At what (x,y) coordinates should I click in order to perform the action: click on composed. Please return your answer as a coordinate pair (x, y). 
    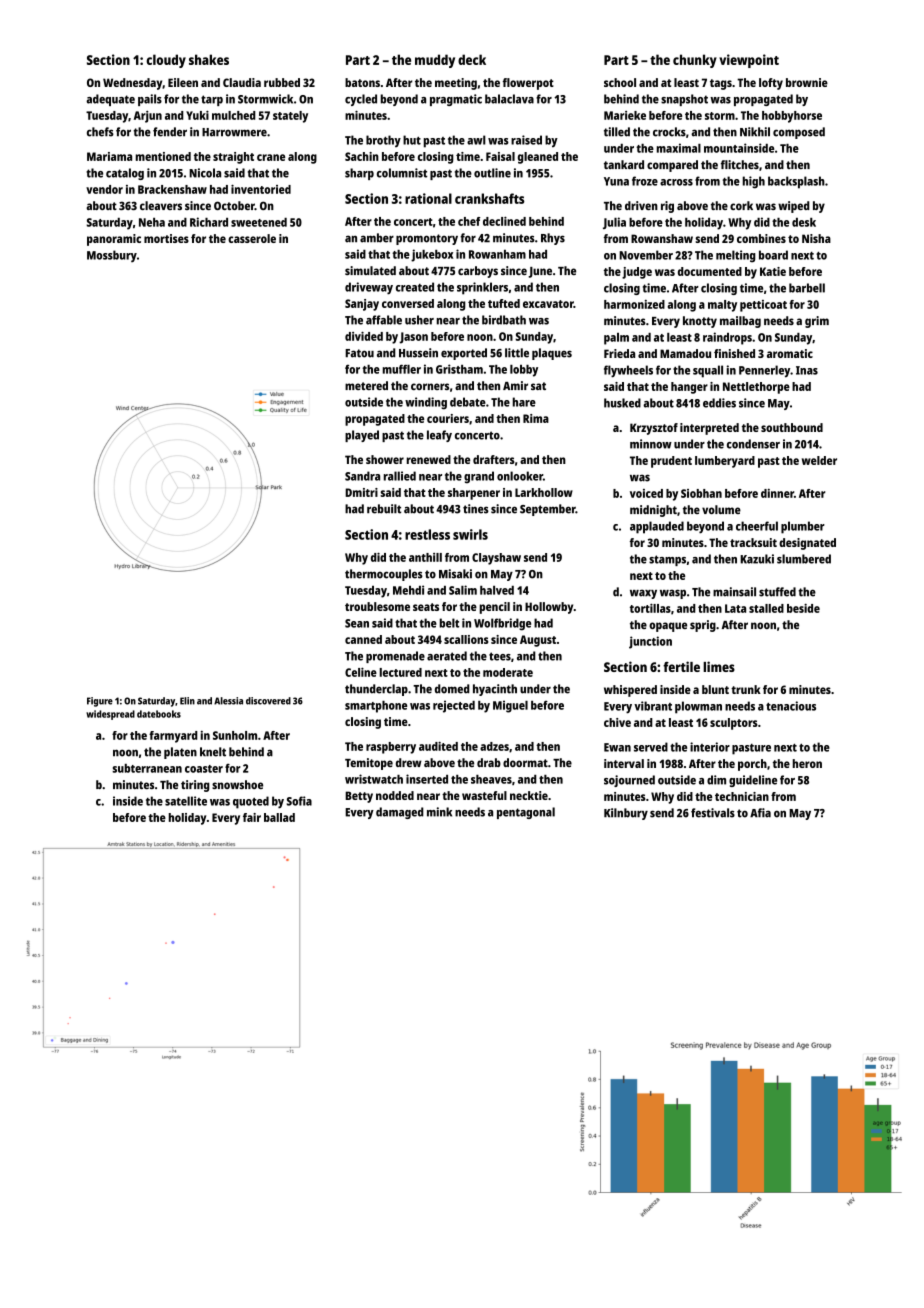
    Looking at the image, I should click on (799, 133).
